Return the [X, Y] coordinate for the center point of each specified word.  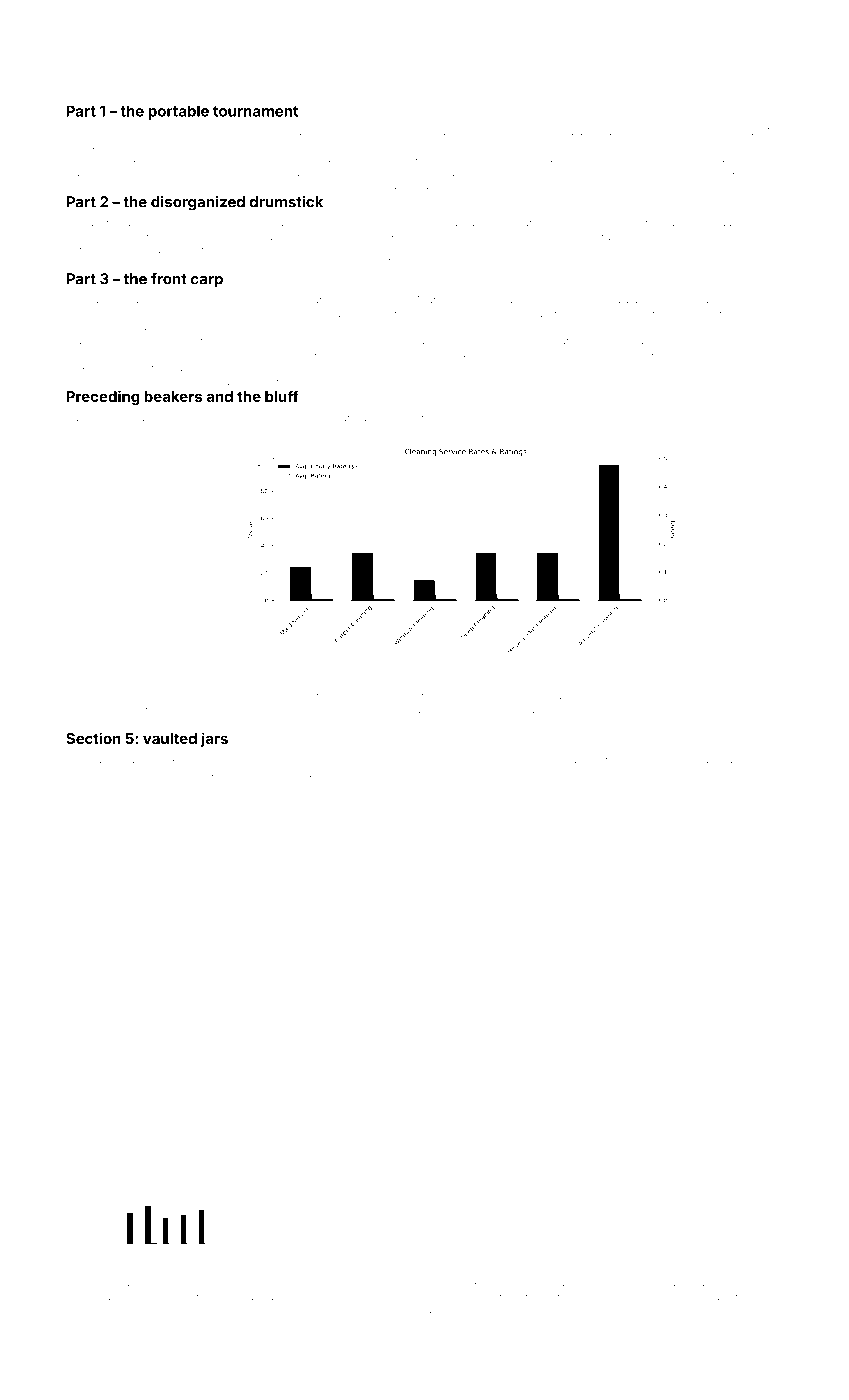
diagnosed [744, 761]
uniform [190, 417]
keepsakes [429, 418]
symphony [189, 187]
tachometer [94, 696]
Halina [98, 773]
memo [550, 146]
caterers [487, 773]
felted [589, 236]
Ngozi [80, 1297]
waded [691, 418]
